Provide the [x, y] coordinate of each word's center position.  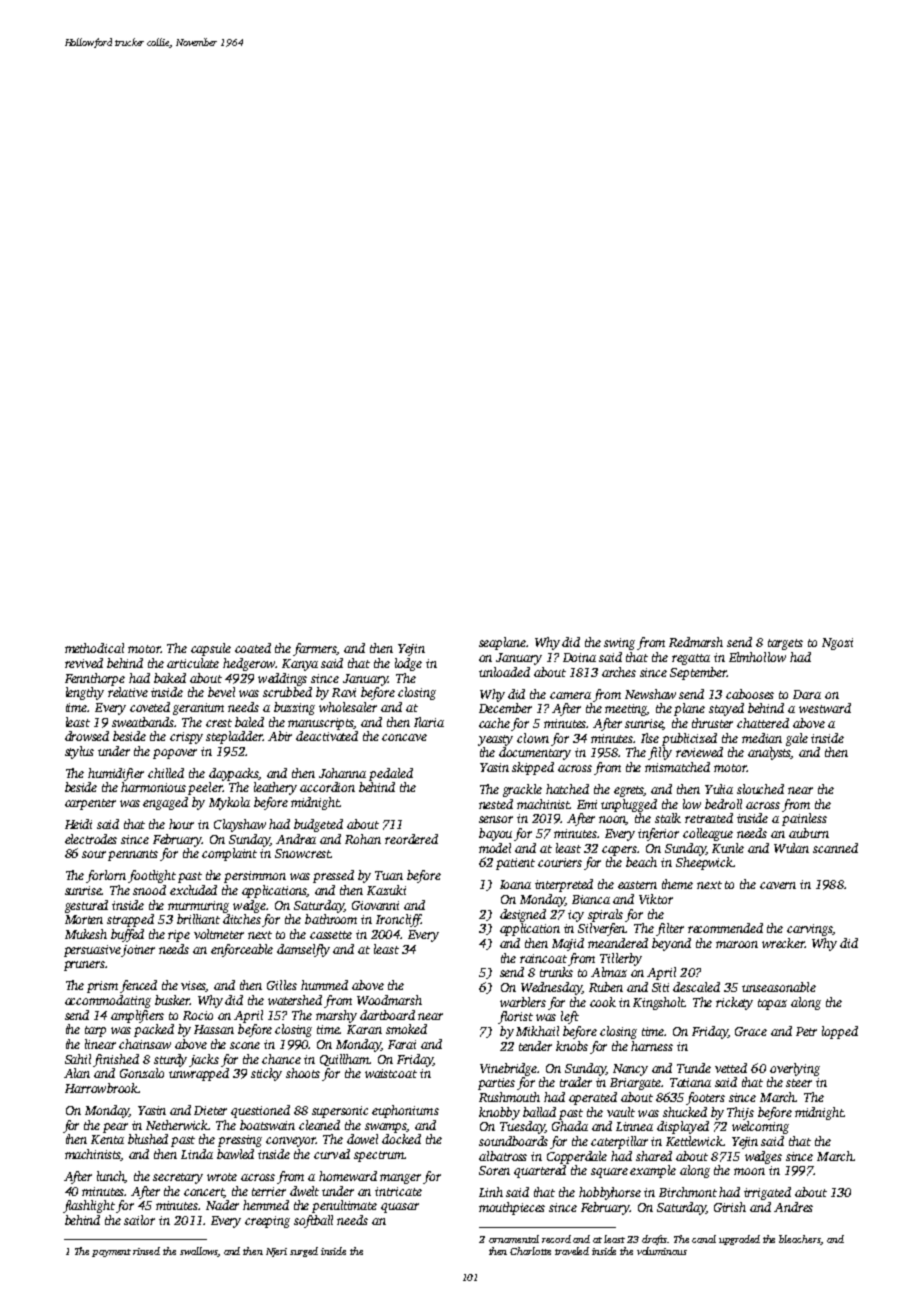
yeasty [495, 740]
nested [496, 804]
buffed [127, 935]
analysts [770, 753]
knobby [499, 1113]
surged [304, 1252]
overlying [795, 1069]
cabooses [750, 694]
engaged [165, 803]
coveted [150, 707]
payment [111, 1253]
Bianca [591, 899]
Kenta [107, 1139]
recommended [725, 928]
